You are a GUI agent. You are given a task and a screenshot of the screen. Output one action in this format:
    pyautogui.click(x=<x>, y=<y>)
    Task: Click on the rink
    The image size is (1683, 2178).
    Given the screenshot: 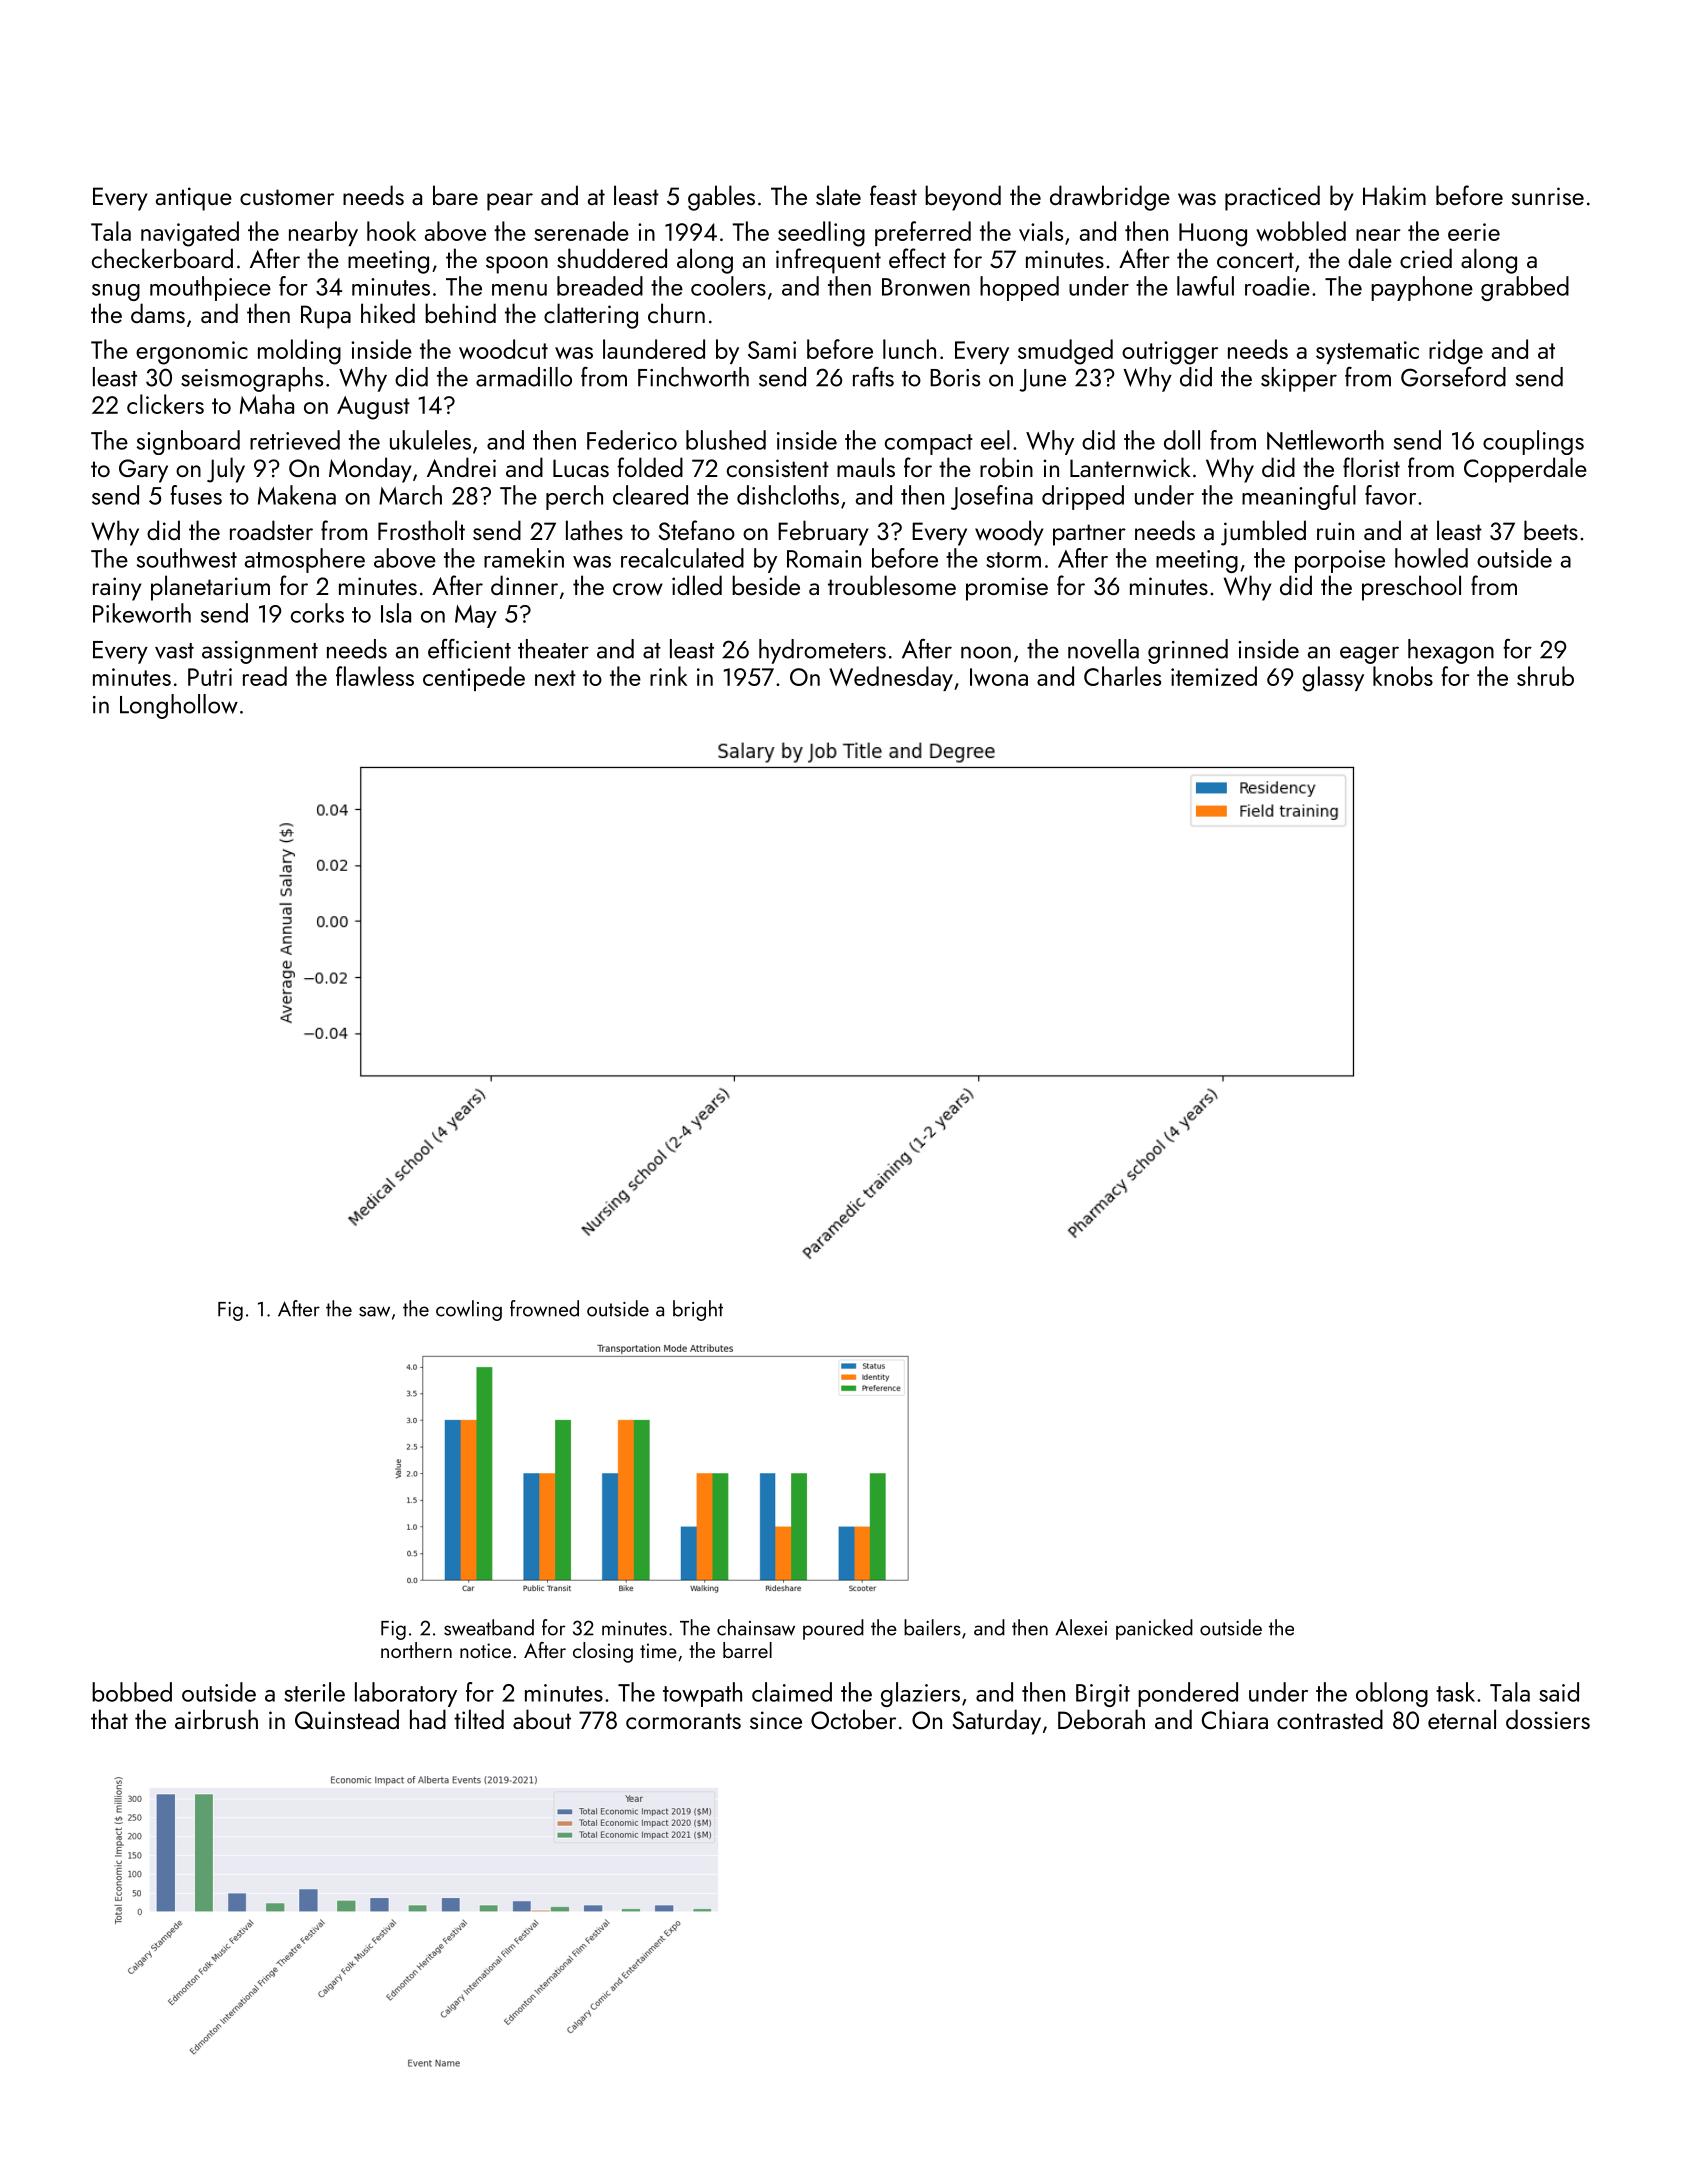 What is the action you would take?
    pyautogui.click(x=669, y=676)
